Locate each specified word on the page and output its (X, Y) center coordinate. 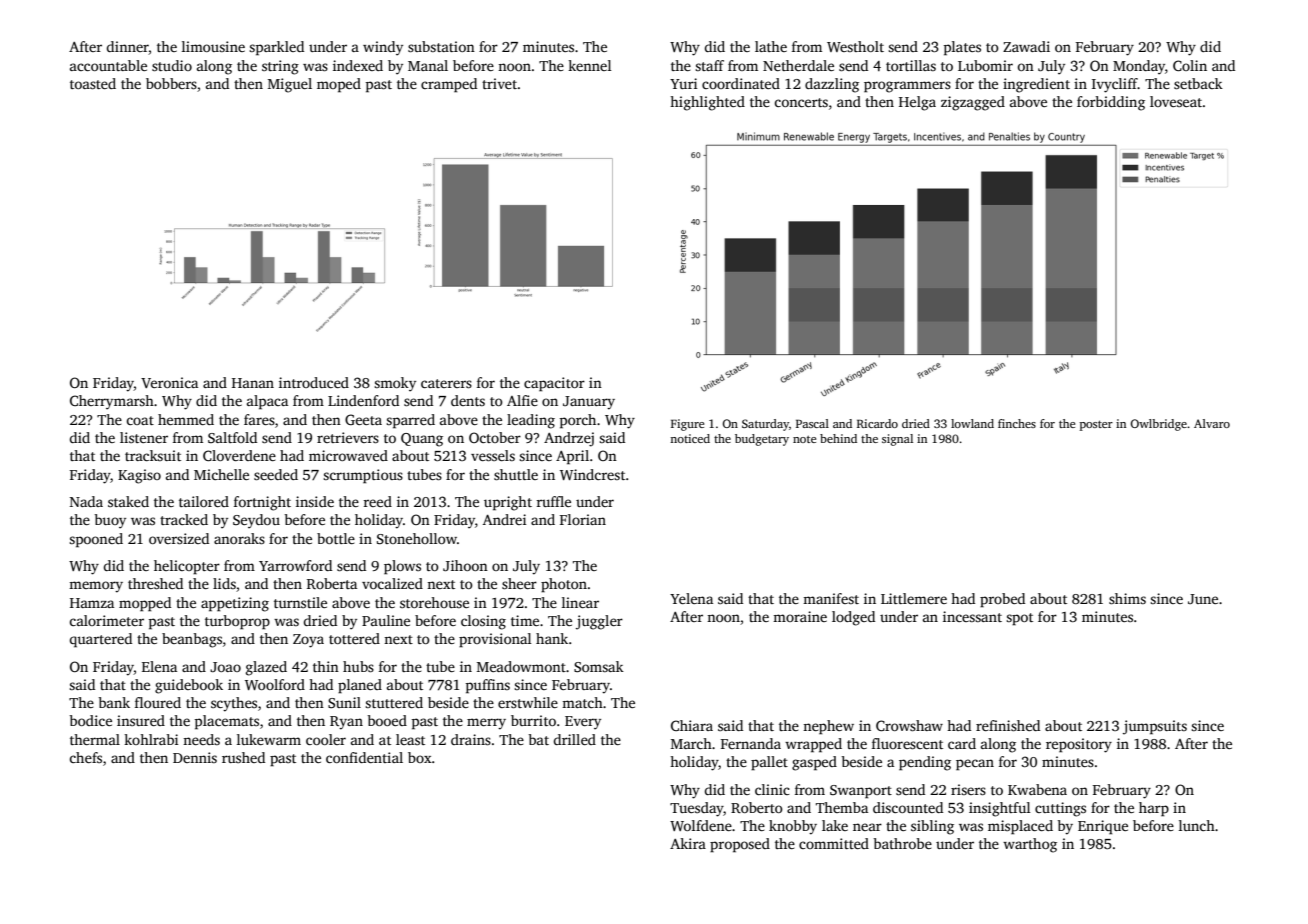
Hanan (253, 383)
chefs (86, 757)
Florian (583, 519)
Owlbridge (1159, 425)
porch (578, 421)
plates (962, 48)
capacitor (554, 384)
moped (339, 85)
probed (1002, 600)
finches (1017, 423)
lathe (771, 46)
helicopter (187, 567)
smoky (395, 384)
